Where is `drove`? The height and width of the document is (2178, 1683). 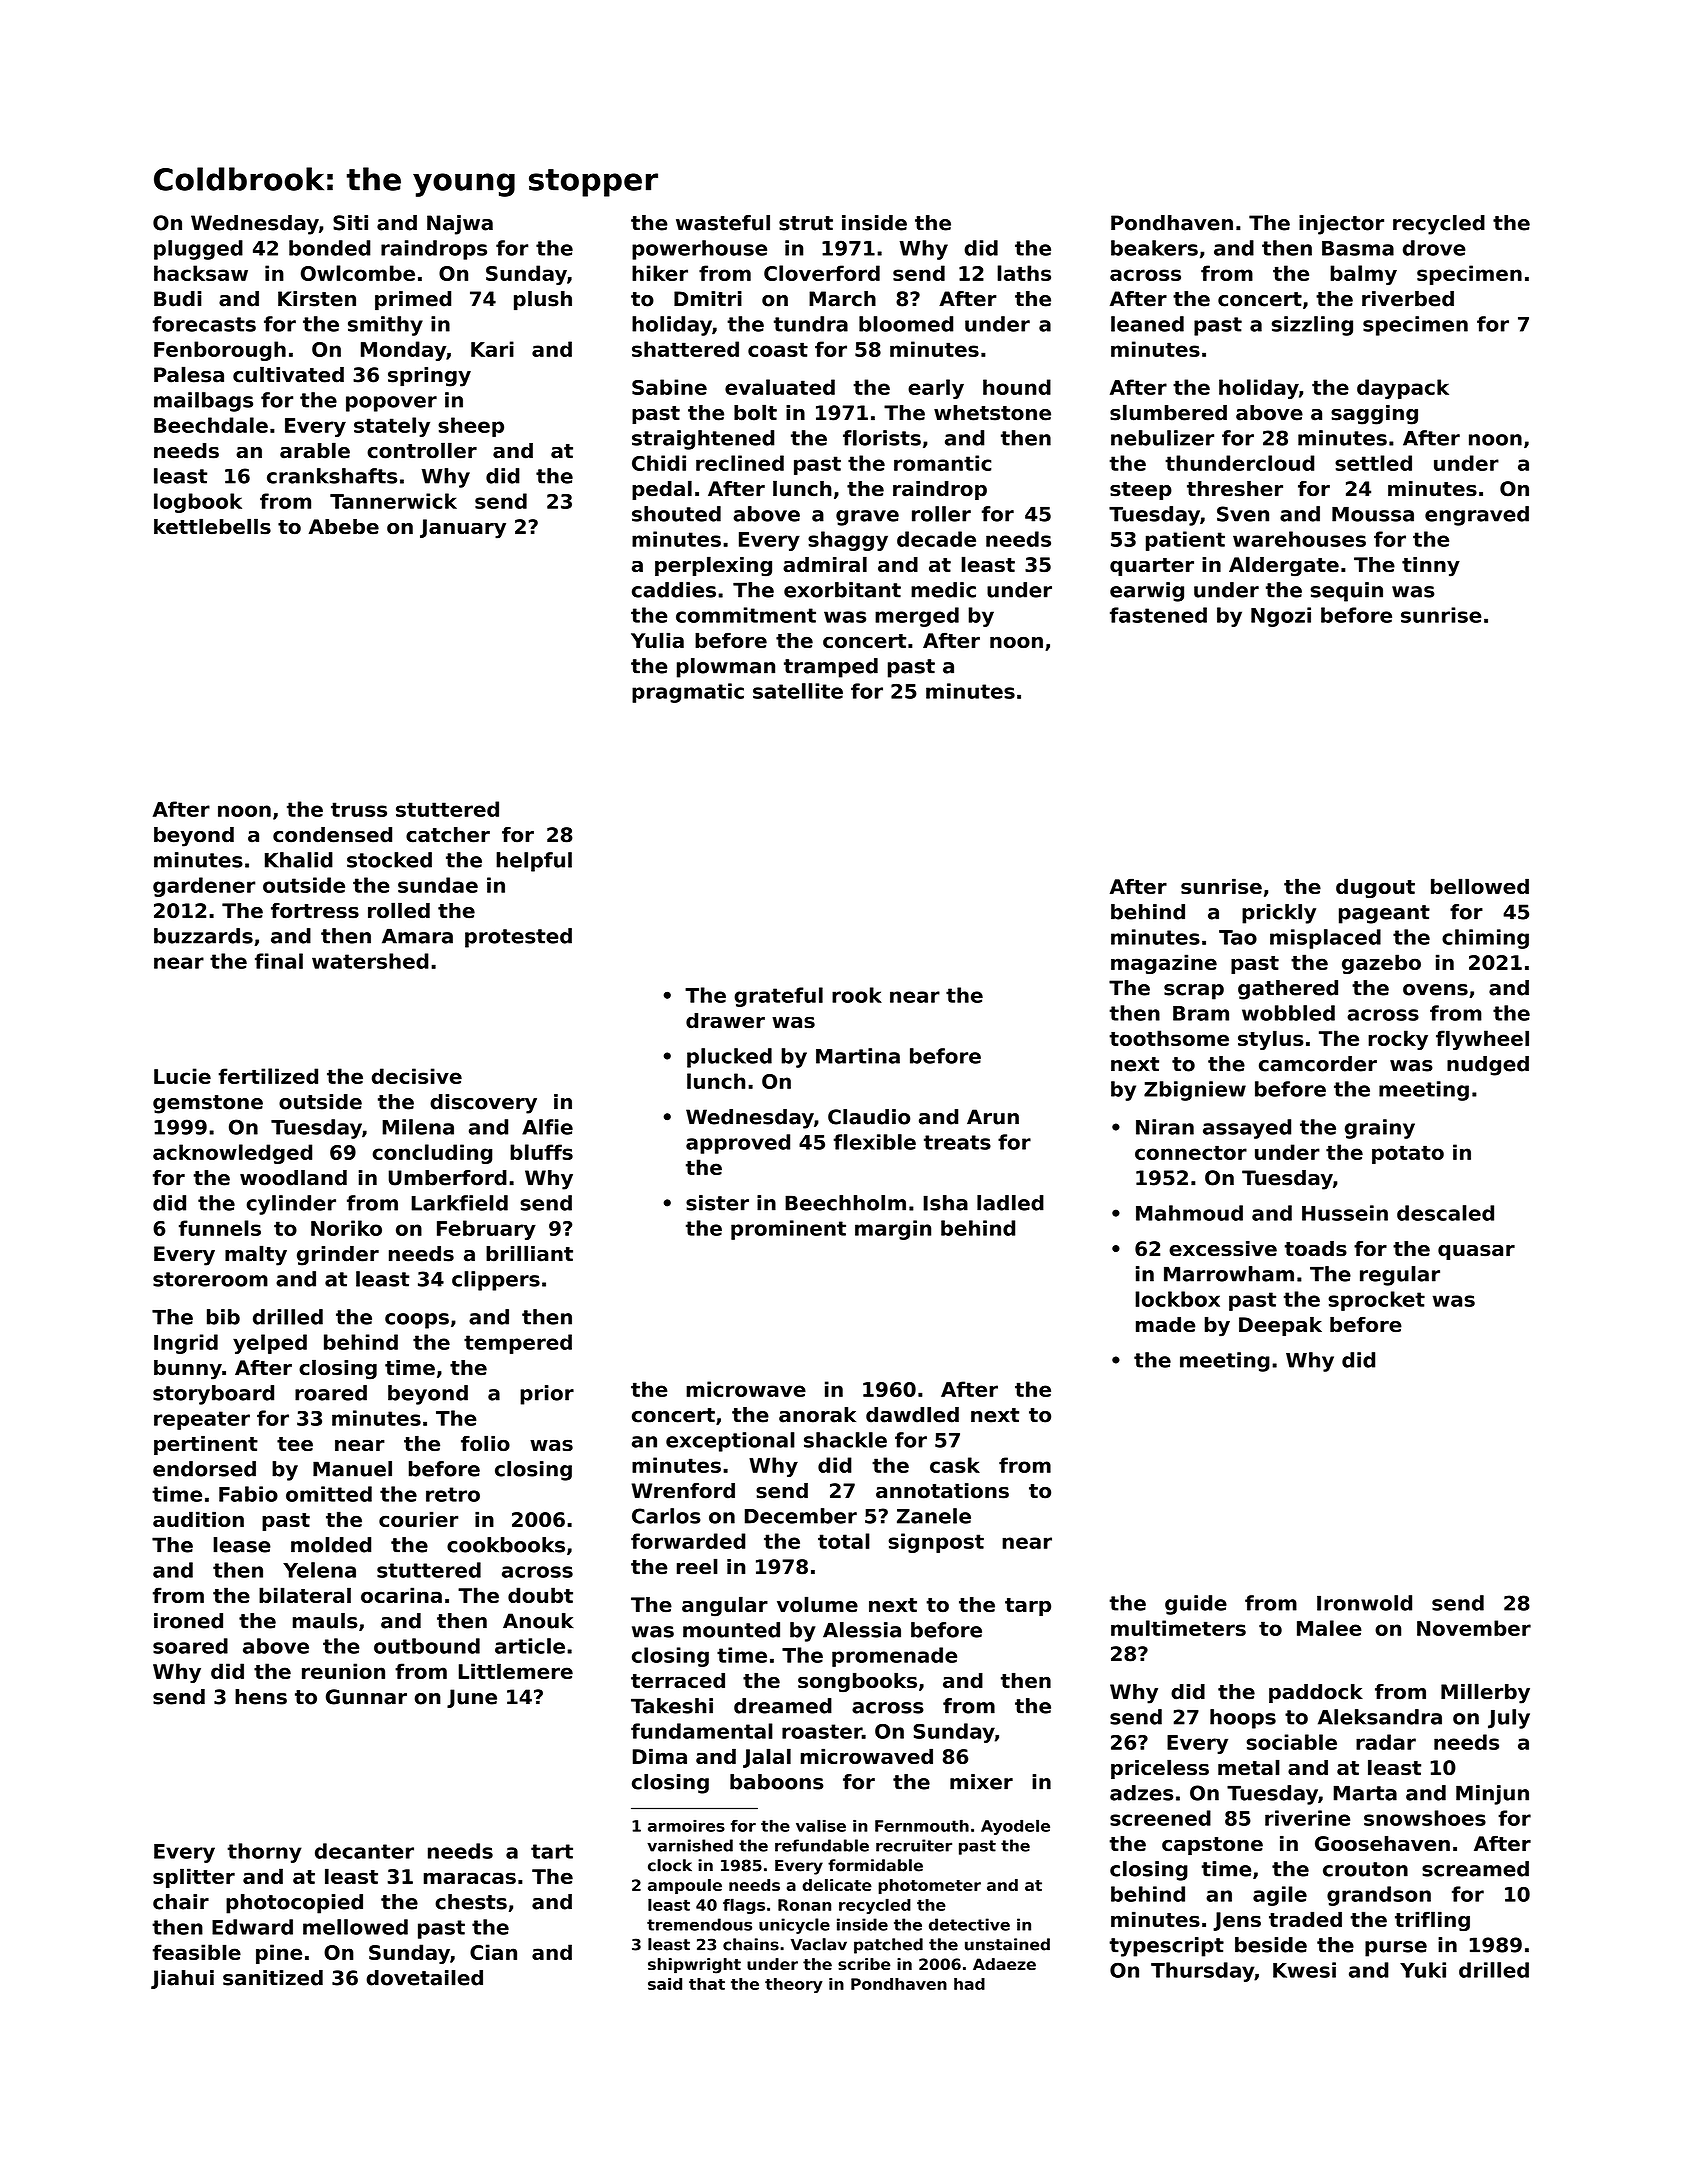
drove is located at coordinates (1434, 248).
